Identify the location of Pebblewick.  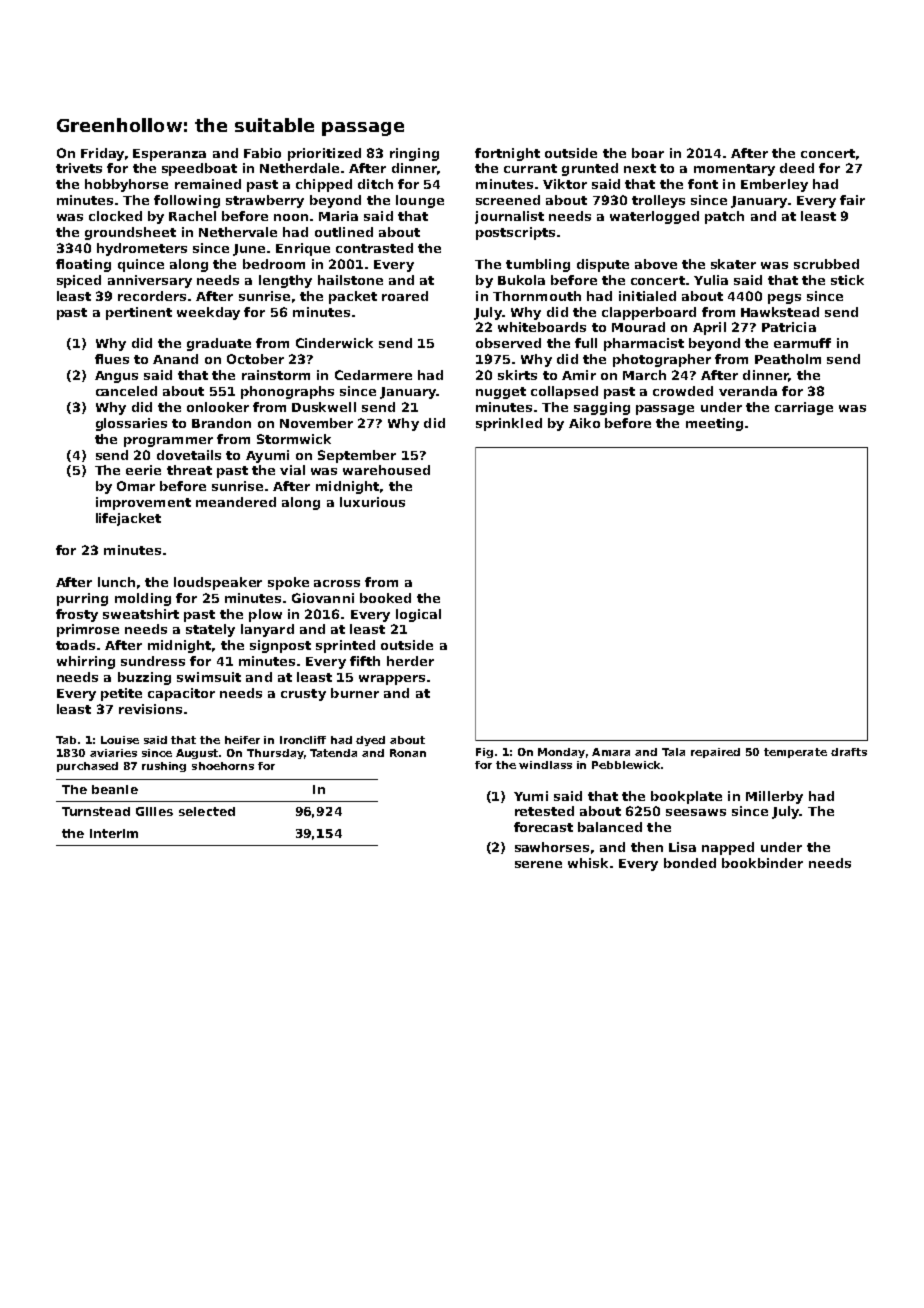
(626, 765).
